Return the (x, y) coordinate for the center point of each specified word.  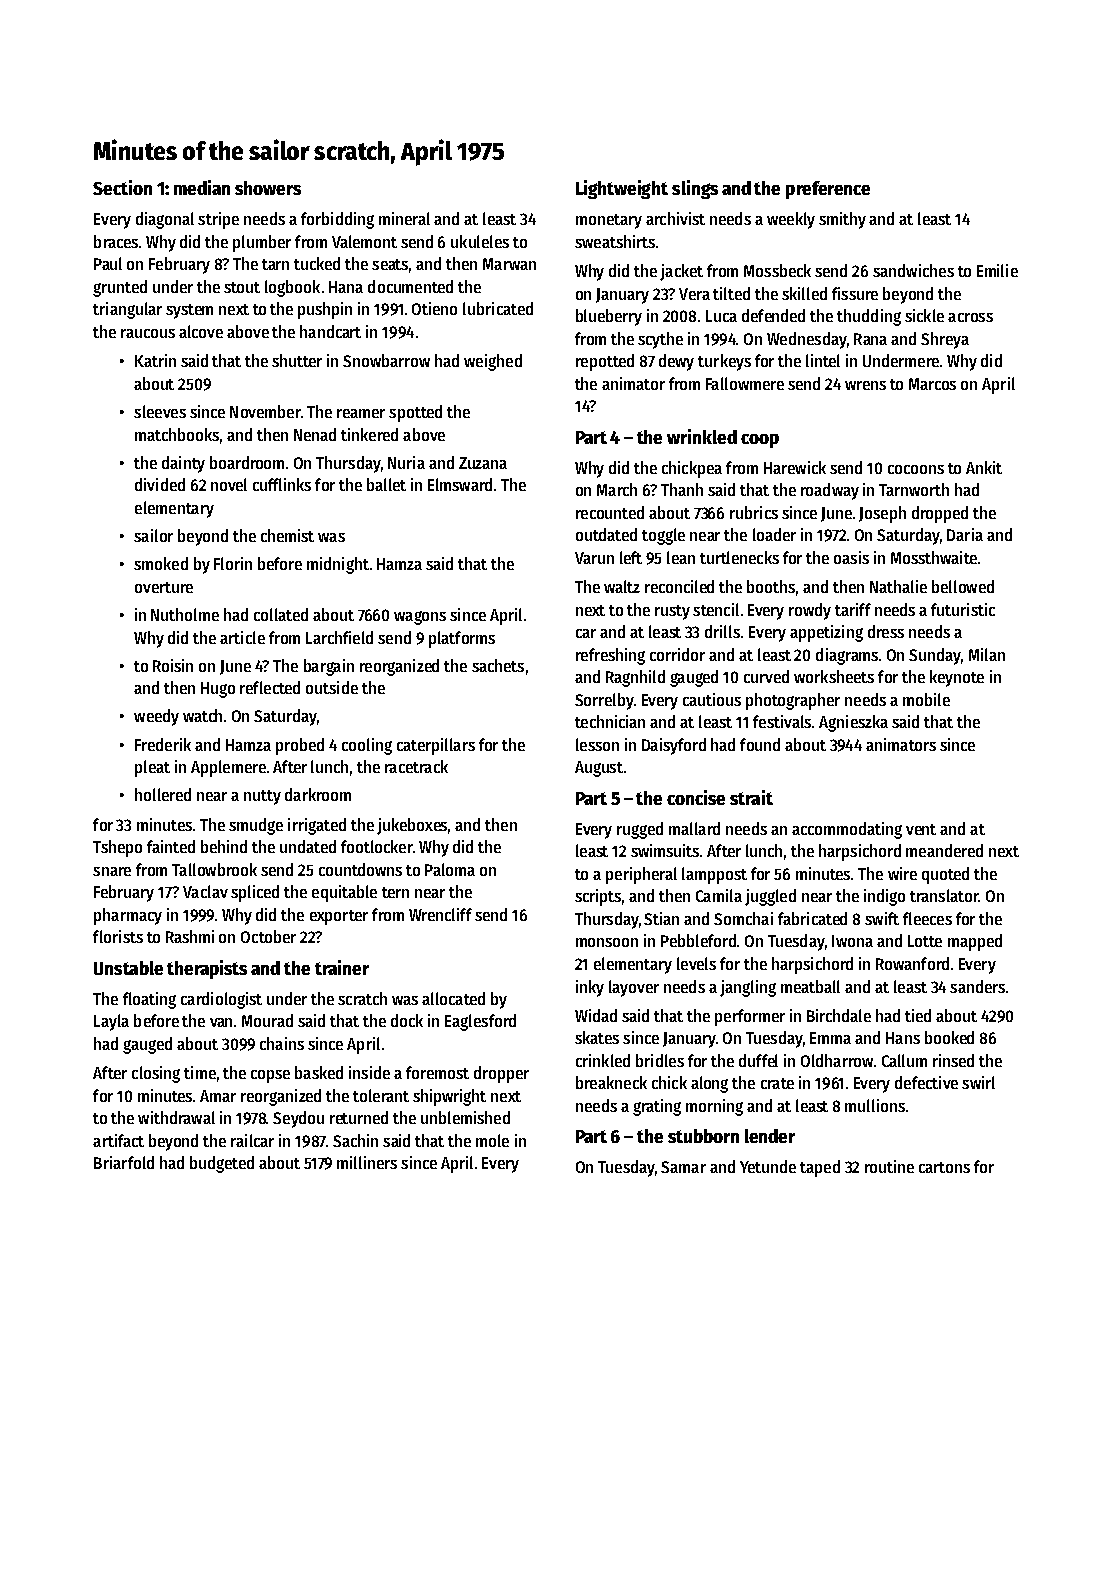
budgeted (222, 1164)
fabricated (812, 918)
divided (160, 484)
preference (828, 190)
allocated (453, 998)
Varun (594, 558)
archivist (675, 218)
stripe (218, 220)
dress (886, 631)
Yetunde (768, 1166)
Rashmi (190, 936)
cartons (944, 1167)
